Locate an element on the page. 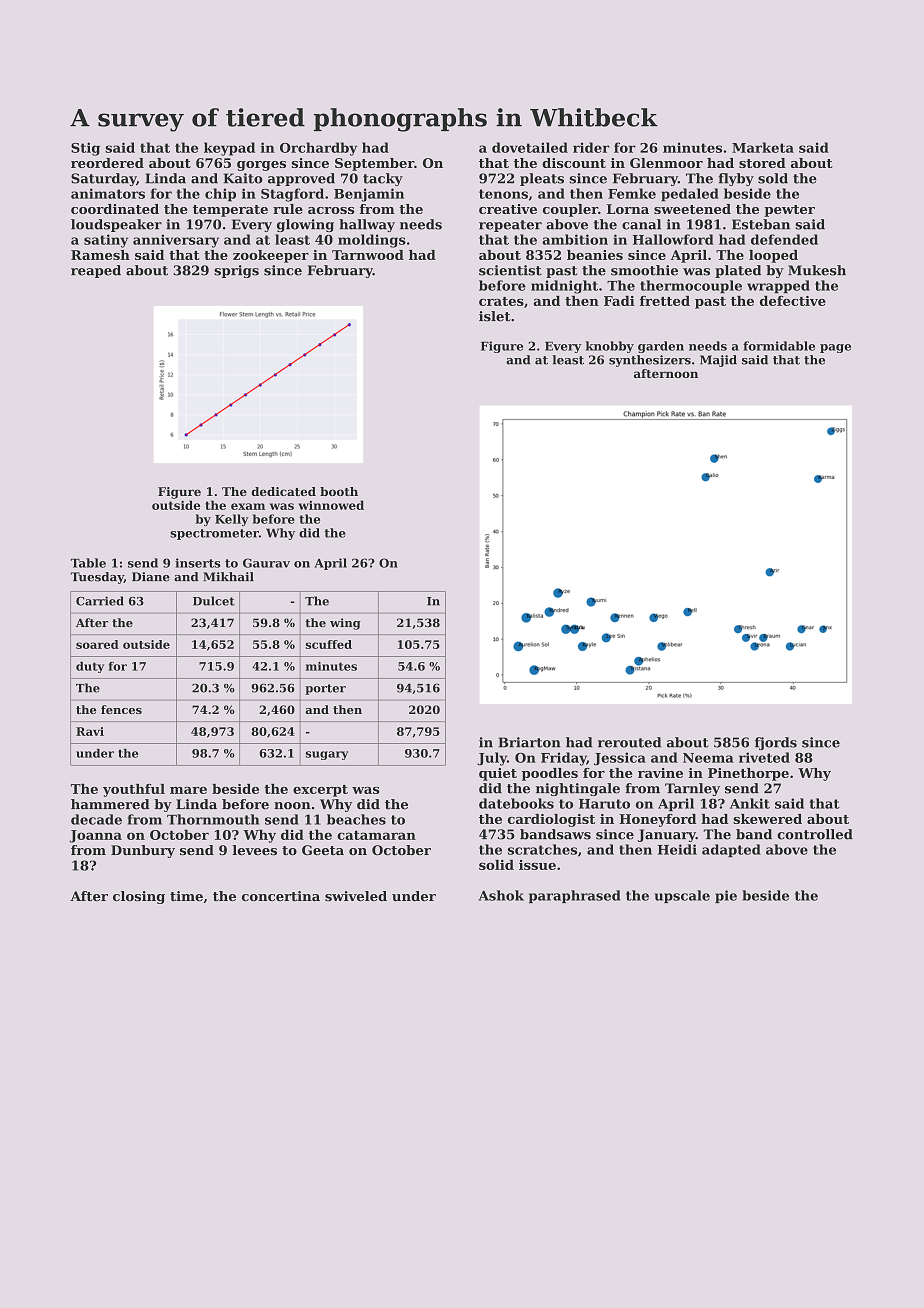 The image size is (924, 1308). Marketa is located at coordinates (763, 147).
